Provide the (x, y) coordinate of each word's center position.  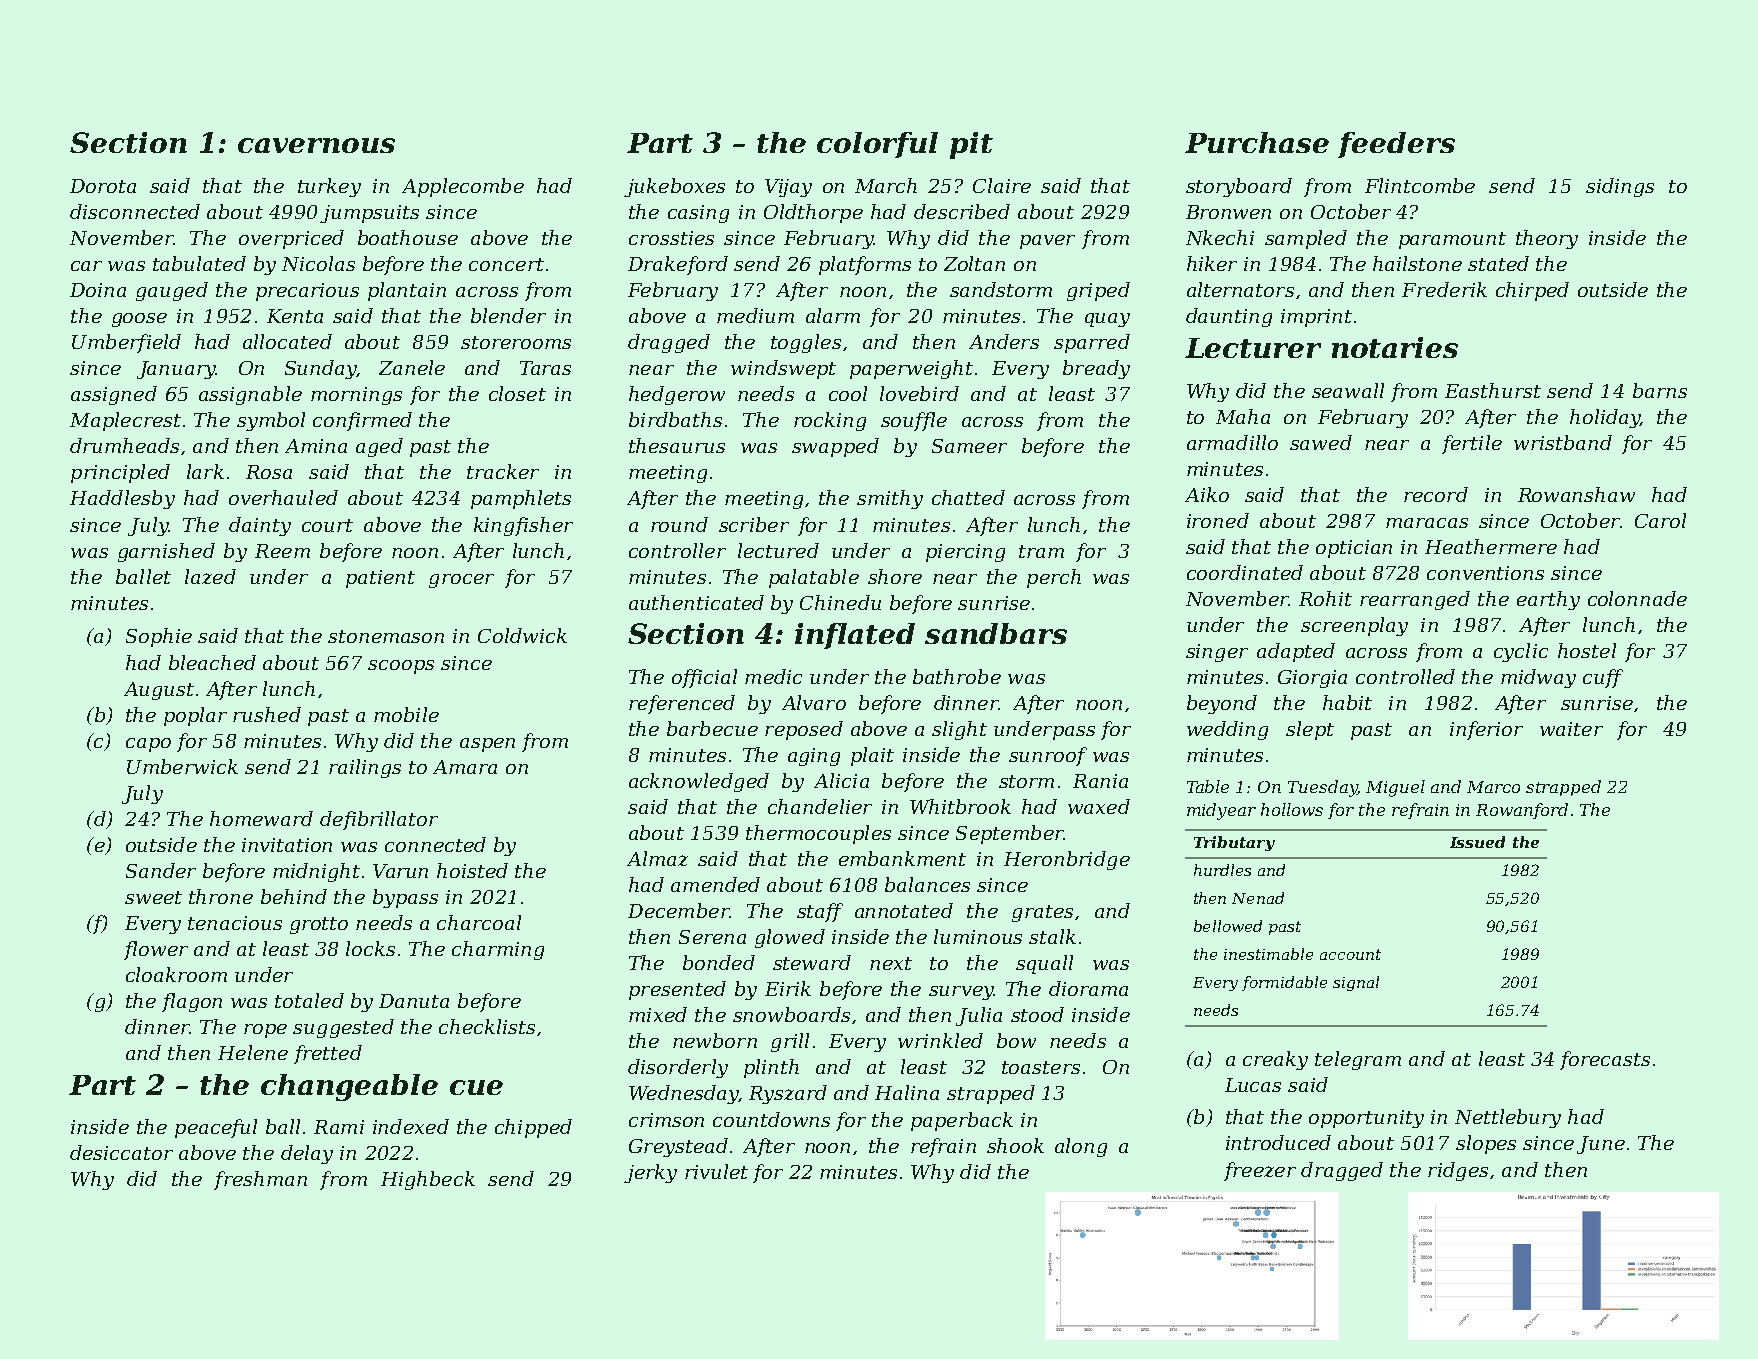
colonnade (1637, 598)
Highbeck (428, 1180)
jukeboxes (674, 187)
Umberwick (182, 766)
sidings (1620, 187)
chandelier (820, 806)
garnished (166, 552)
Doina (98, 290)
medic (773, 676)
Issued (1477, 842)
